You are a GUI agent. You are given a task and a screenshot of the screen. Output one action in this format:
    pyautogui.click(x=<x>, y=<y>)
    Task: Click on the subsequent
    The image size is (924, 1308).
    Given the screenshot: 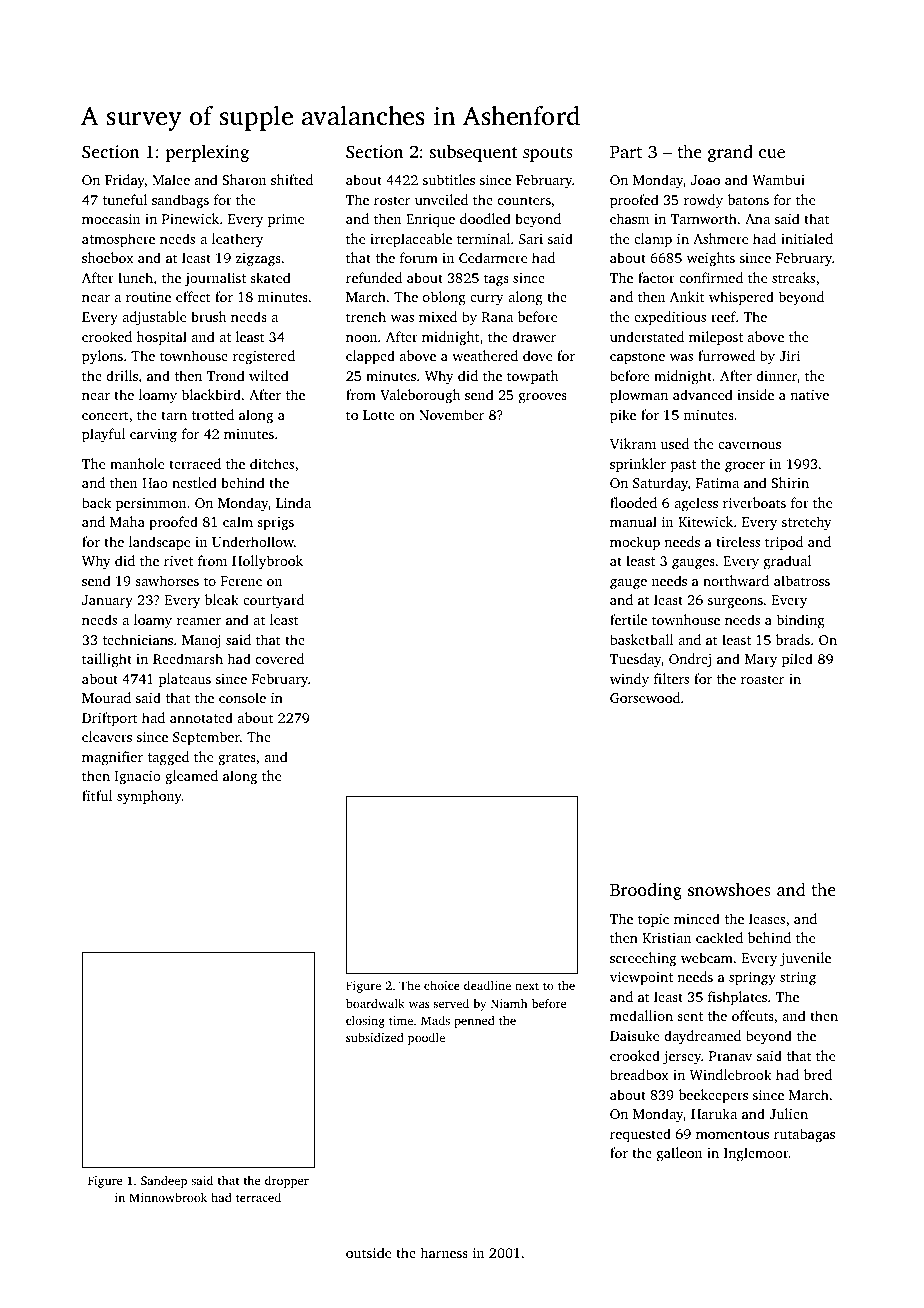 What is the action you would take?
    pyautogui.click(x=474, y=153)
